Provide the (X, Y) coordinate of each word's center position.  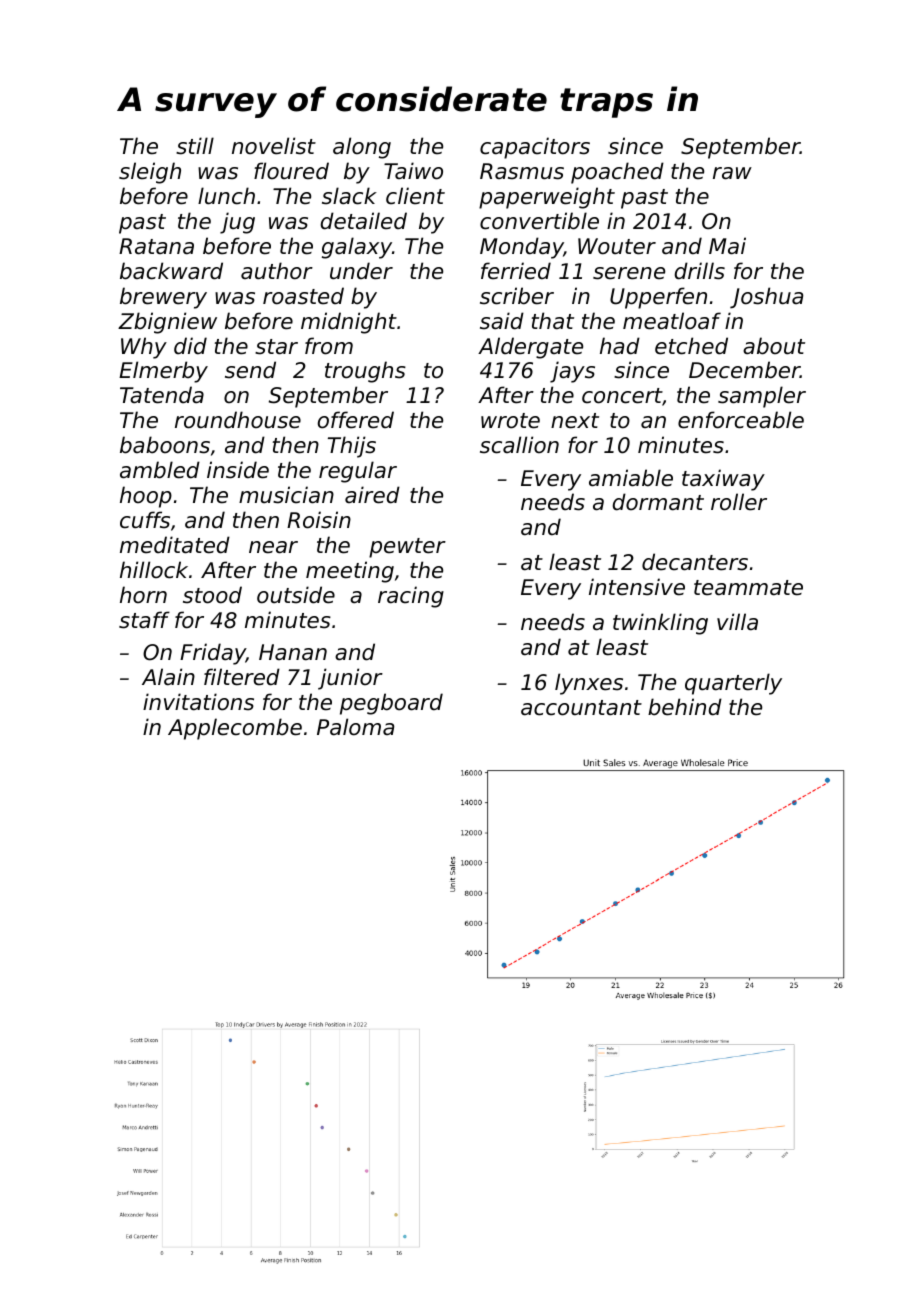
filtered (242, 677)
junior (350, 679)
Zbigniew (167, 323)
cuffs (145, 520)
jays (572, 372)
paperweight (547, 198)
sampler (762, 397)
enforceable (741, 420)
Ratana (156, 246)
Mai (727, 246)
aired (372, 495)
